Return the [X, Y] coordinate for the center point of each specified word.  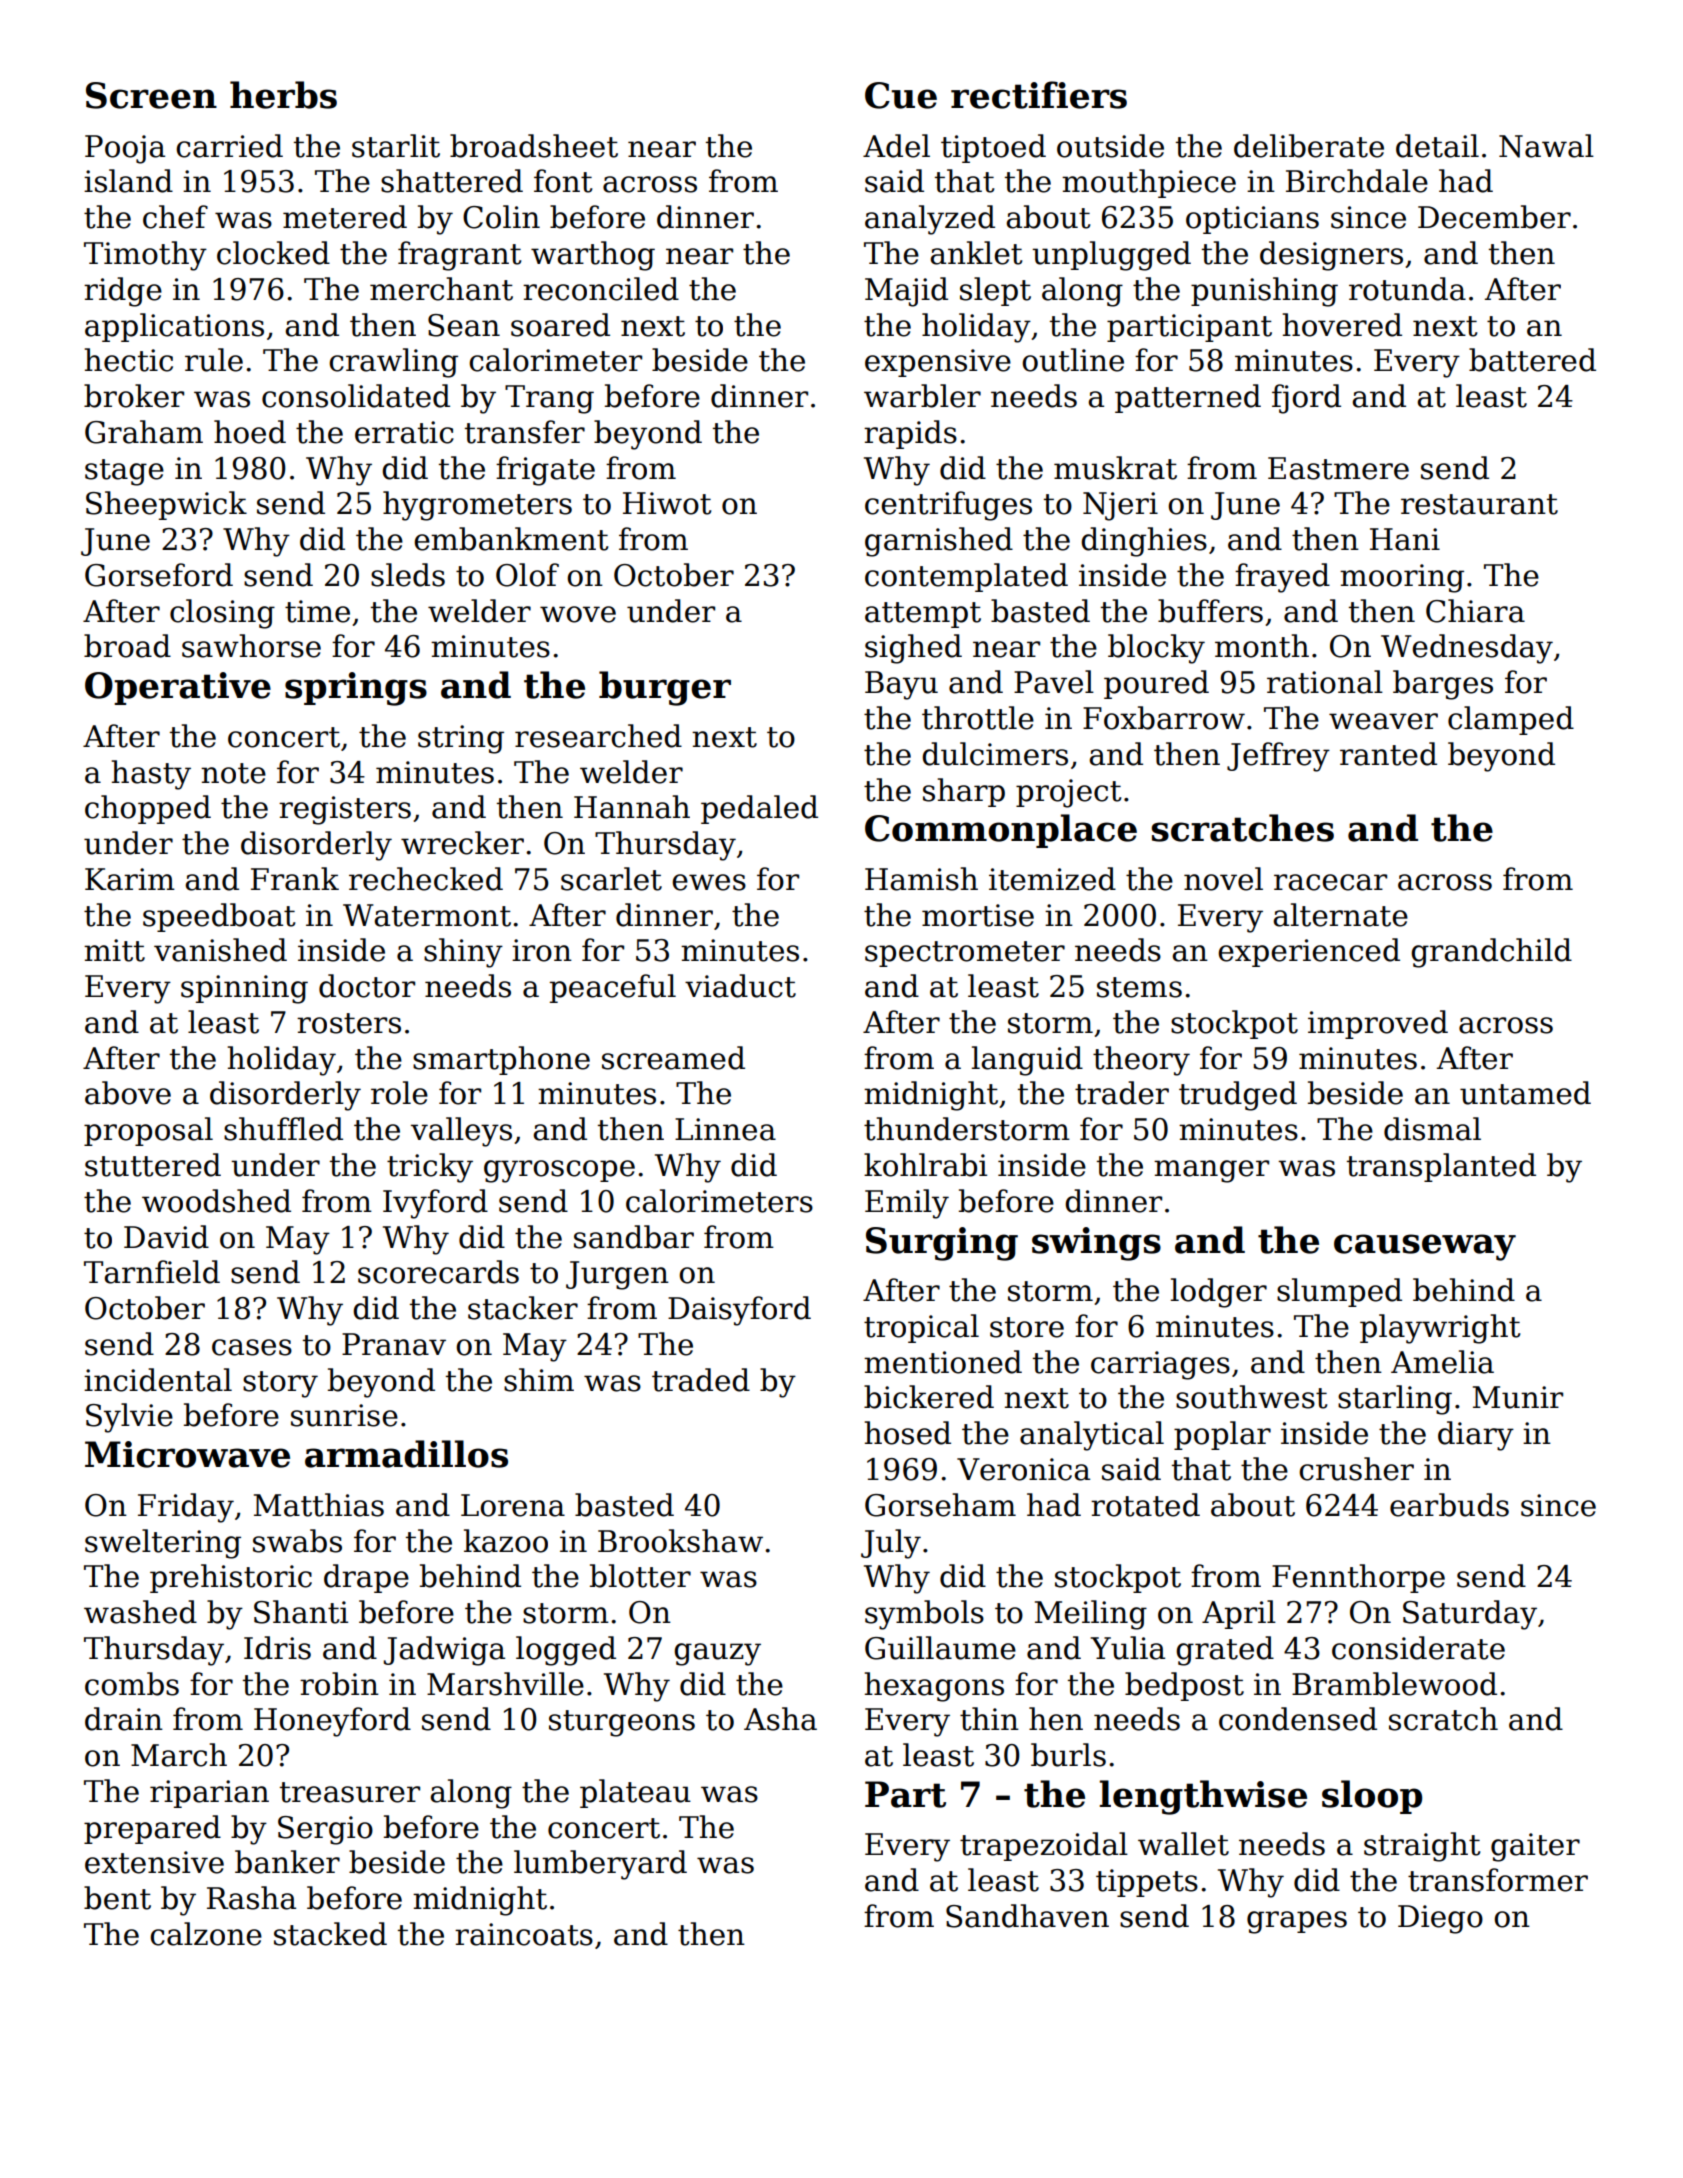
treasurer [350, 1792]
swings [1096, 1244]
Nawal [1546, 146]
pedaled [759, 809]
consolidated [356, 396]
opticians [1252, 220]
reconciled [601, 289]
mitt [114, 950]
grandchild [1491, 953]
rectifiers [1039, 95]
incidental [158, 1380]
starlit [396, 146]
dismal [1432, 1129]
